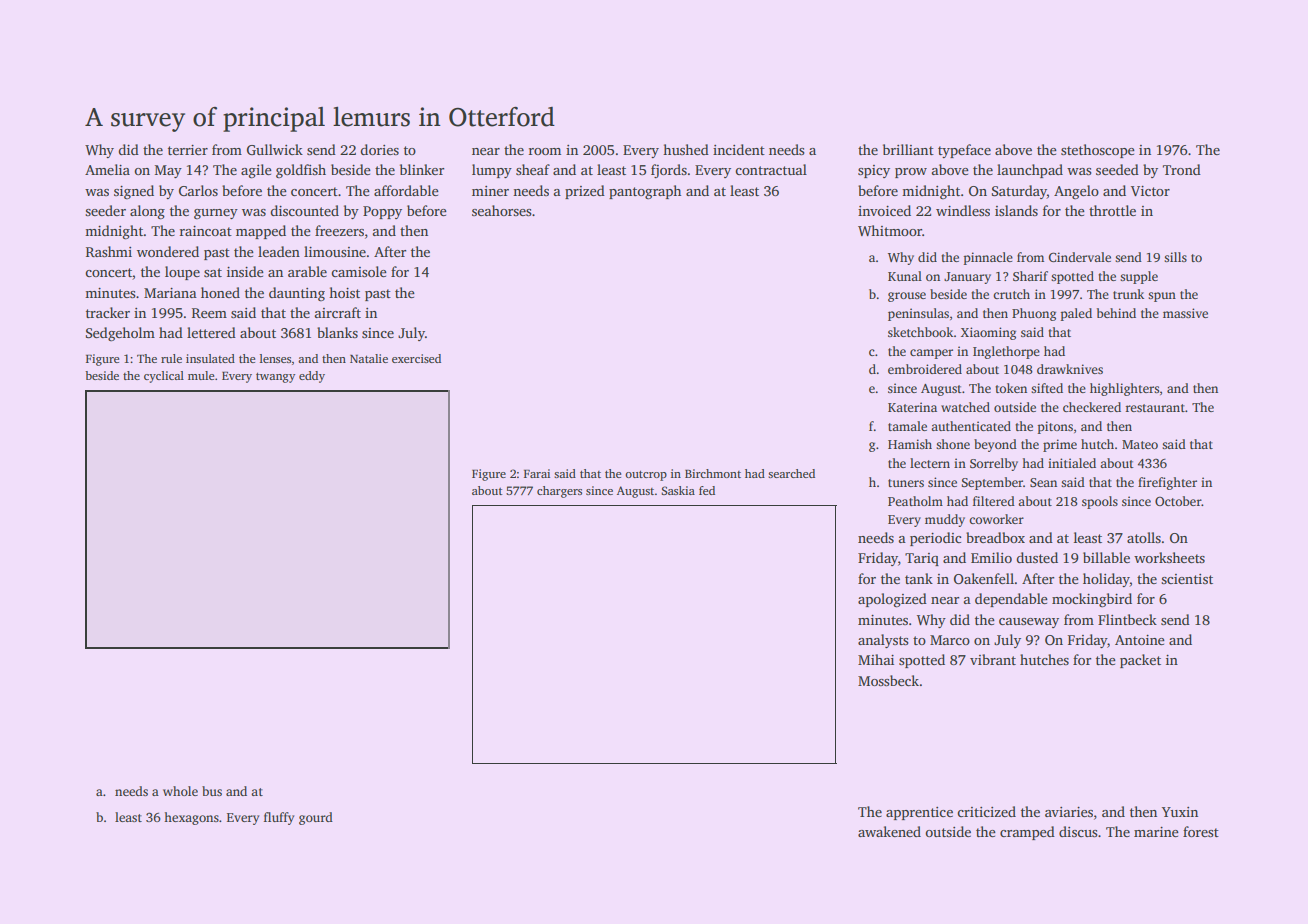 Image resolution: width=1308 pixels, height=924 pixels. I want to click on chargers, so click(559, 492).
